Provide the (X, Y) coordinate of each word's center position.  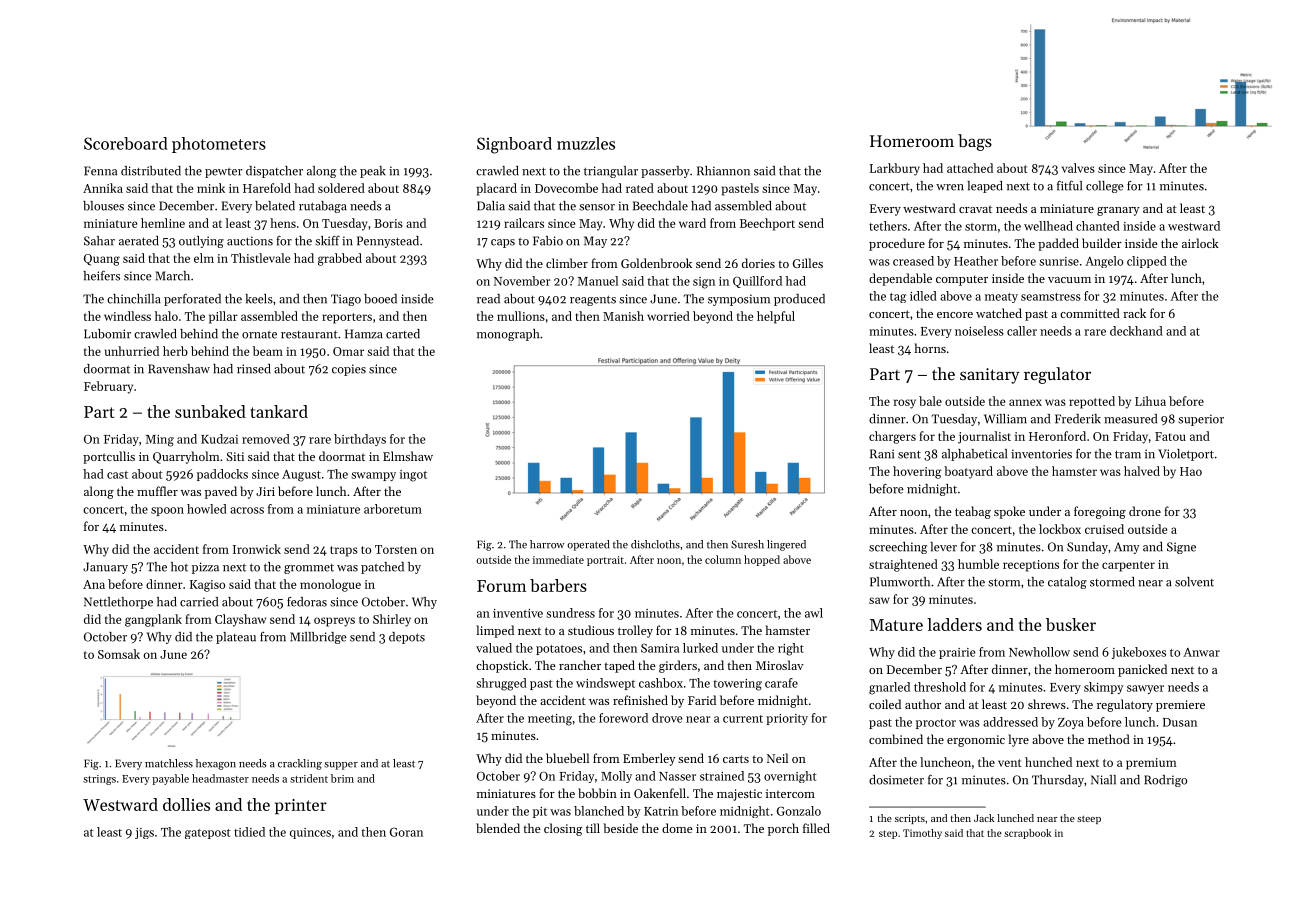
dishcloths (655, 544)
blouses (103, 206)
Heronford (1057, 436)
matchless (169, 763)
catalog (1067, 583)
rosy (905, 404)
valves (1078, 168)
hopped (762, 560)
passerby (665, 172)
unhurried (132, 351)
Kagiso (207, 586)
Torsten (396, 549)
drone (1145, 511)
